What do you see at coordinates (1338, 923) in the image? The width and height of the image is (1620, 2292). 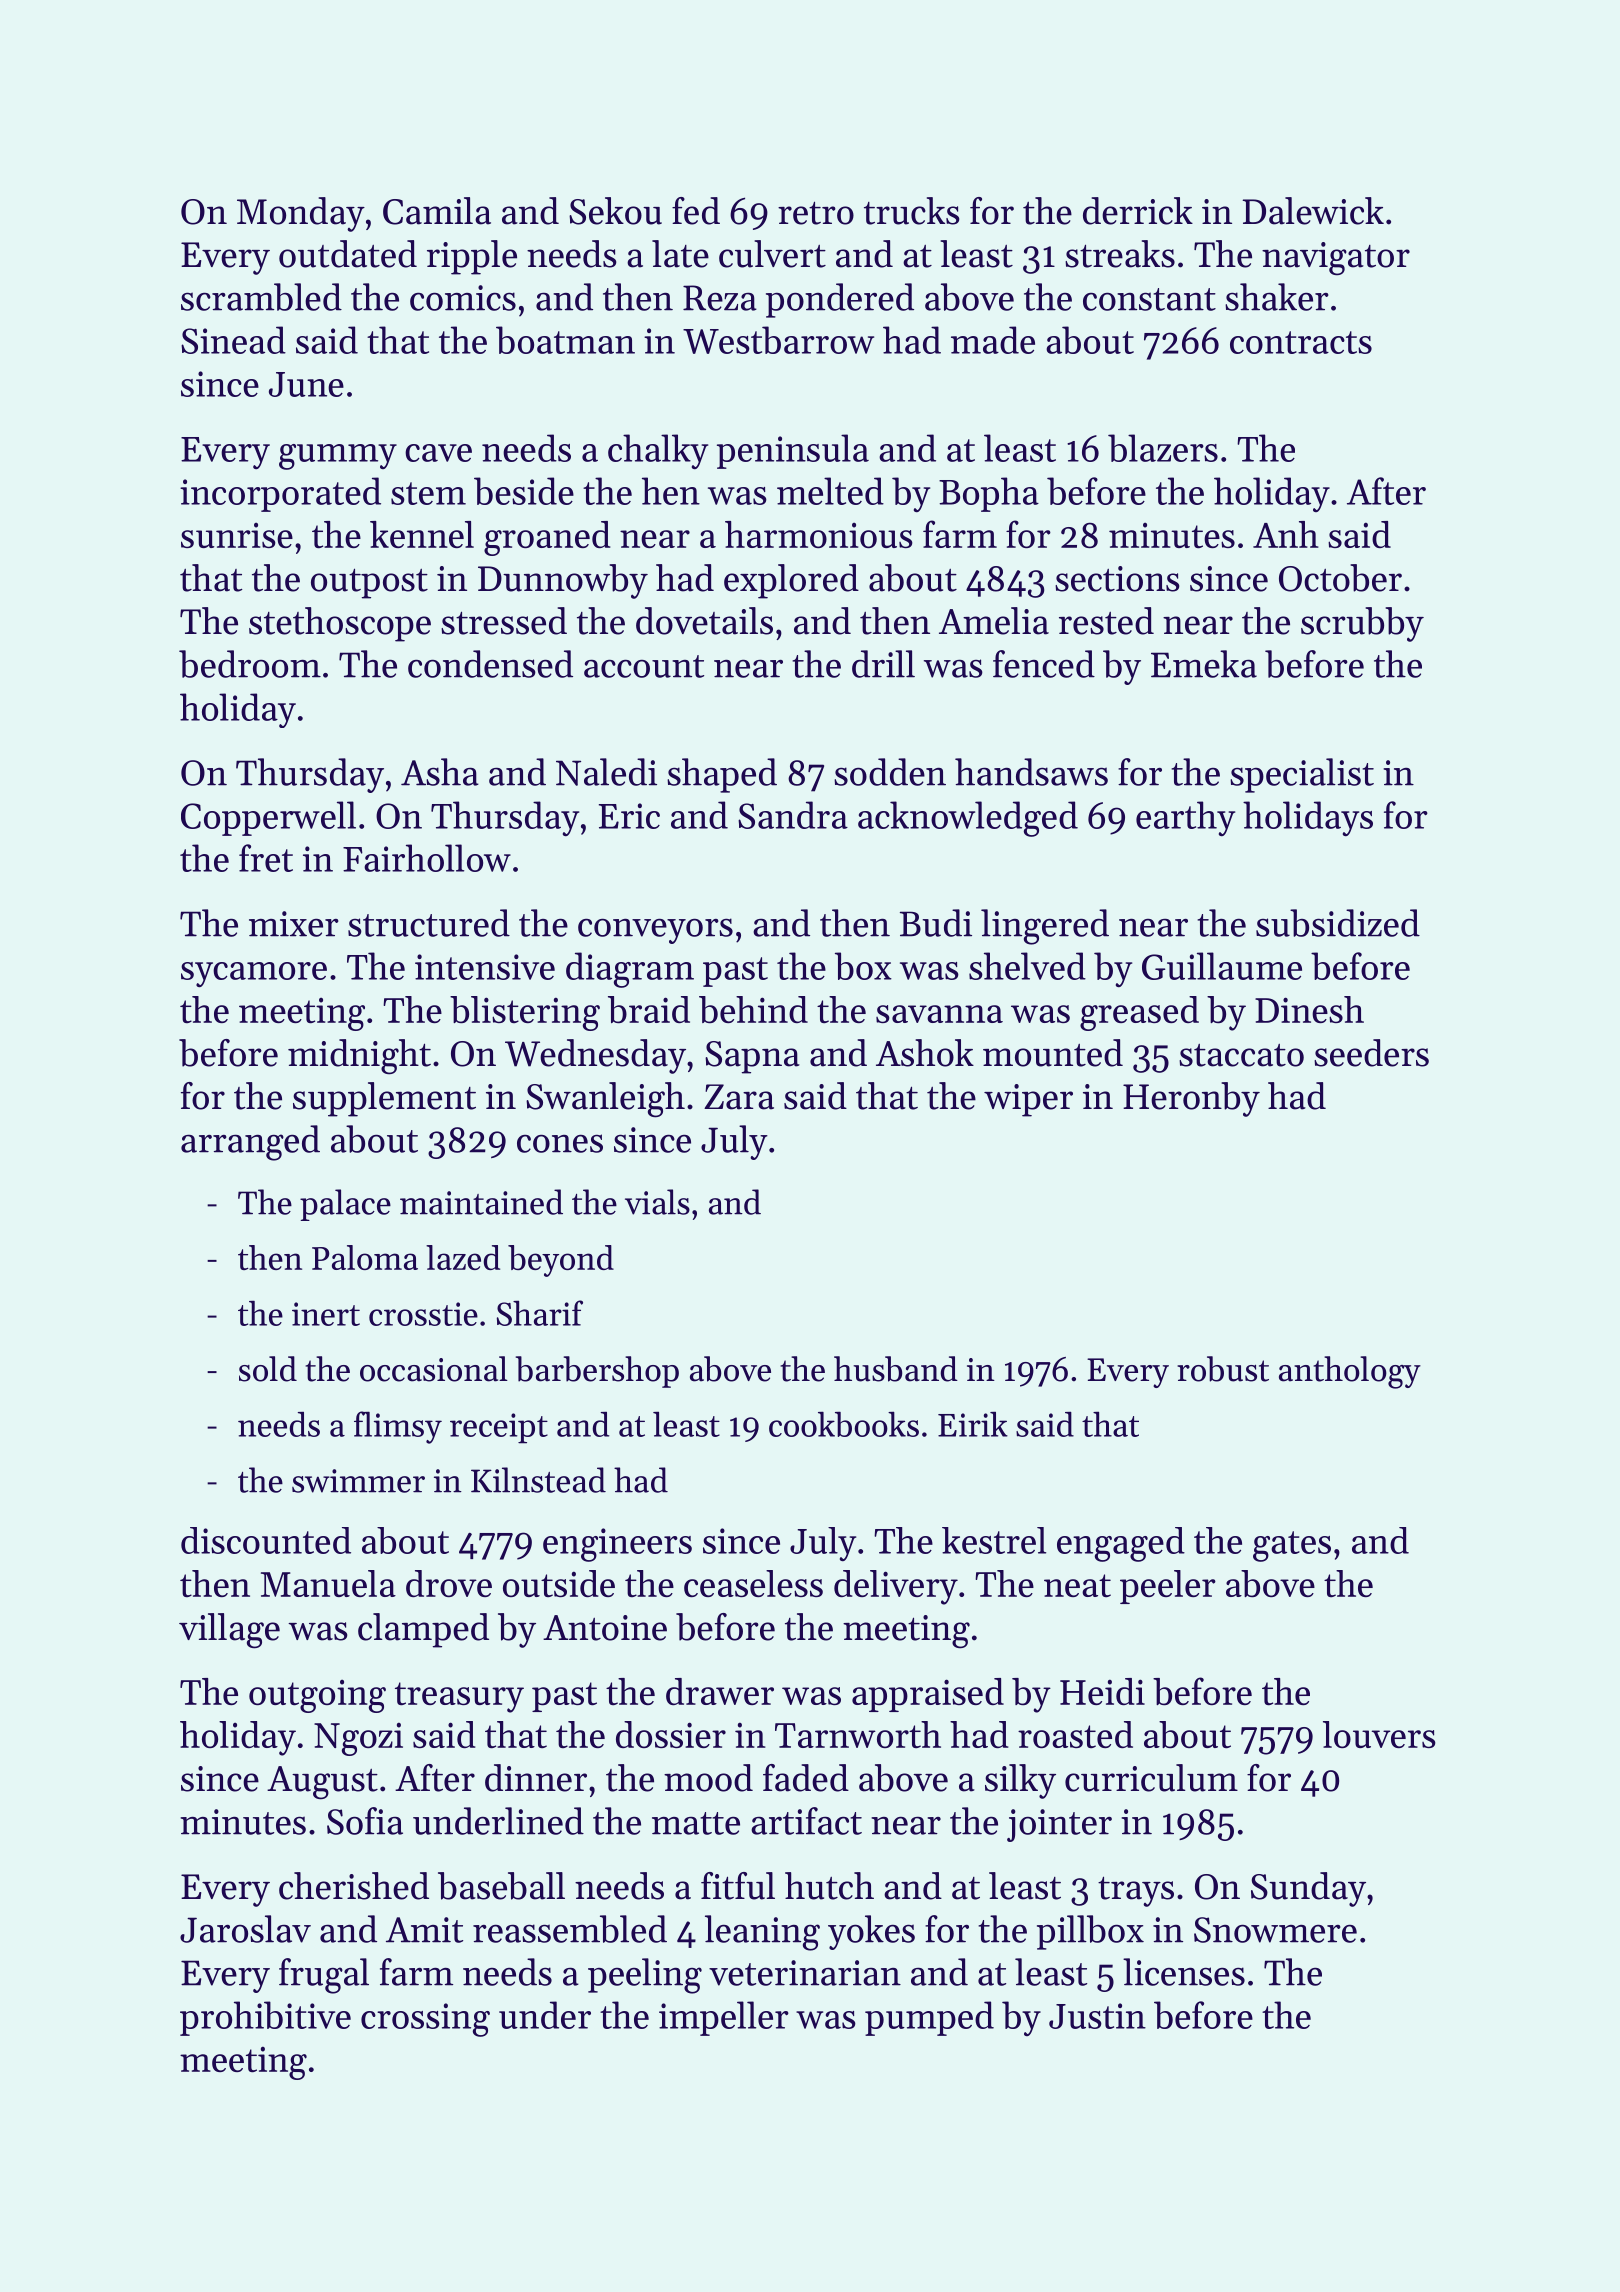 I see `subsidized` at bounding box center [1338, 923].
